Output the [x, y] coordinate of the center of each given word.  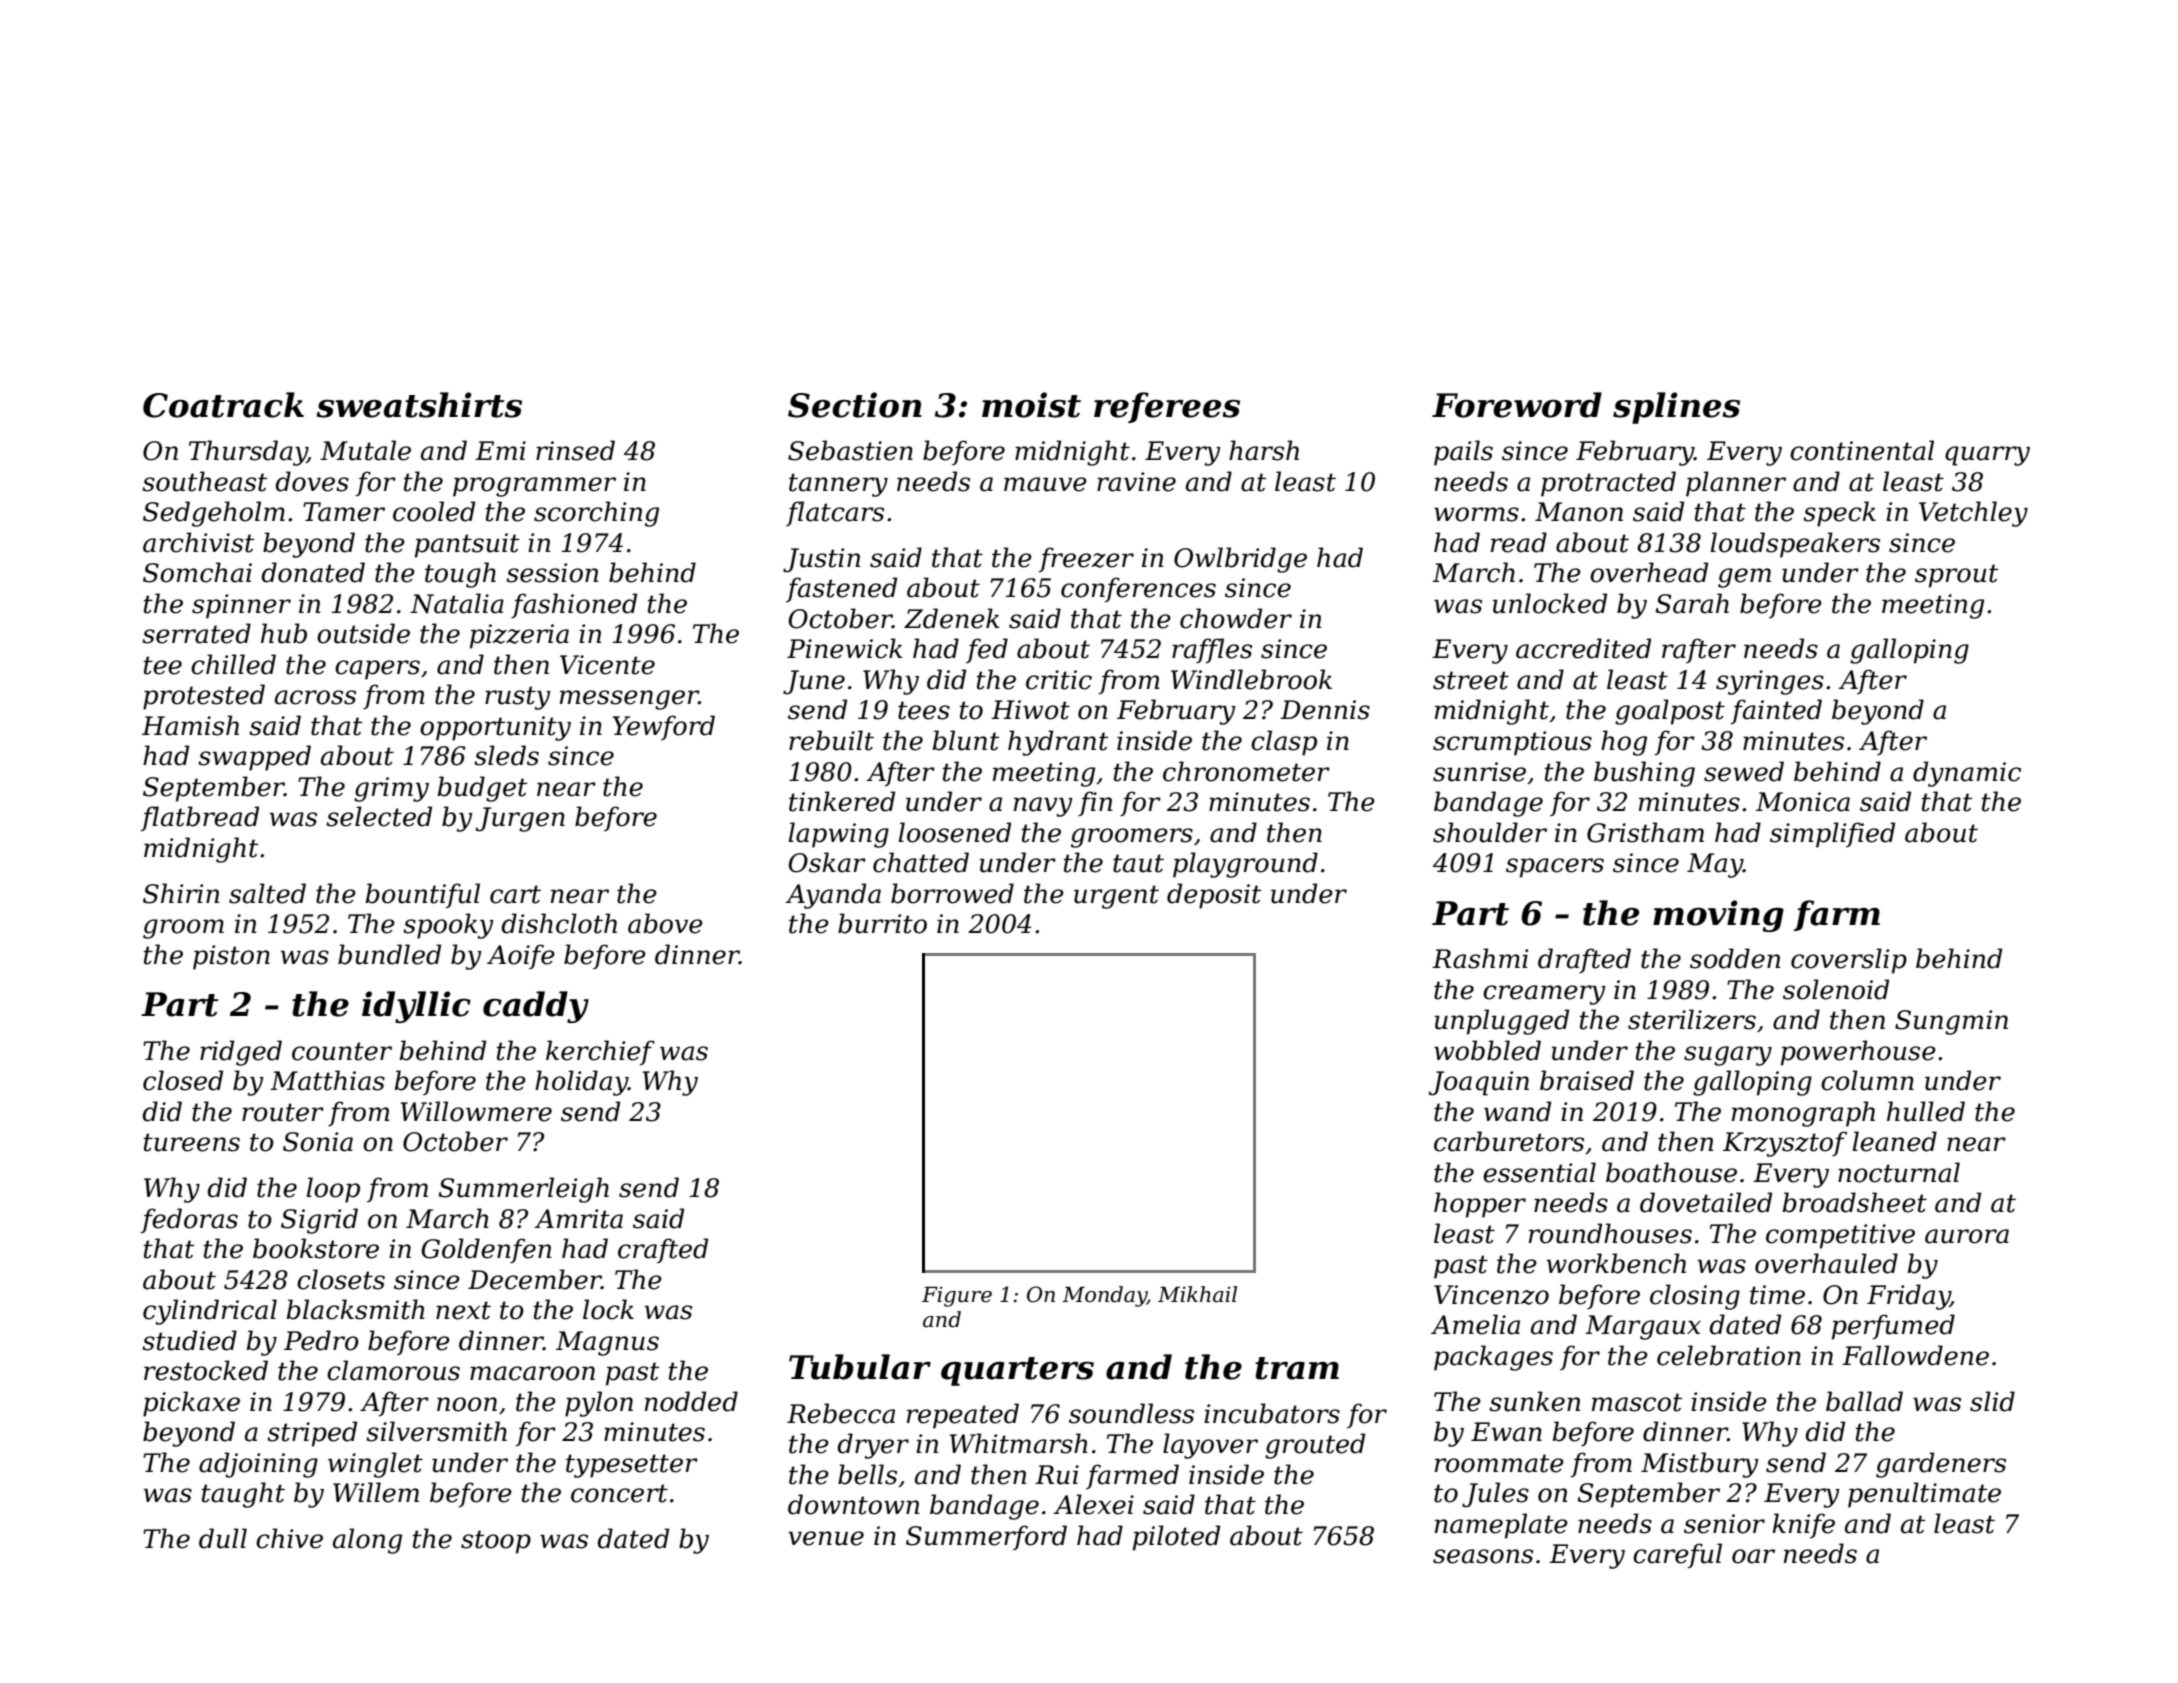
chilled [233, 664]
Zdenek [951, 618]
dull [223, 1538]
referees [1167, 407]
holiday [581, 1083]
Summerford [986, 1537]
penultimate [1924, 1495]
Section [855, 405]
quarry [1987, 456]
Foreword [1517, 405]
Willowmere [476, 1111]
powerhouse [1858, 1053]
